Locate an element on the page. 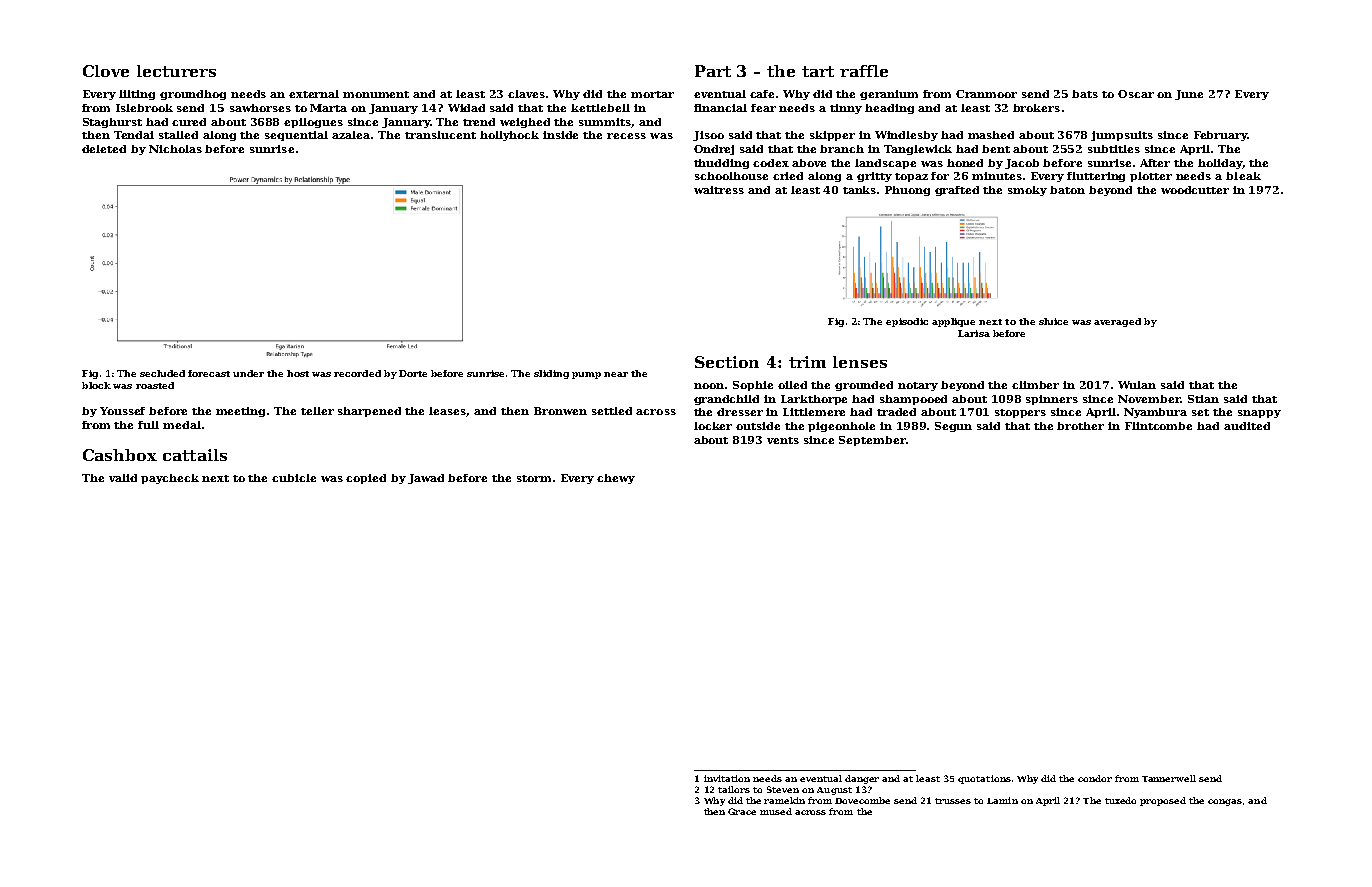  applique is located at coordinates (953, 322).
